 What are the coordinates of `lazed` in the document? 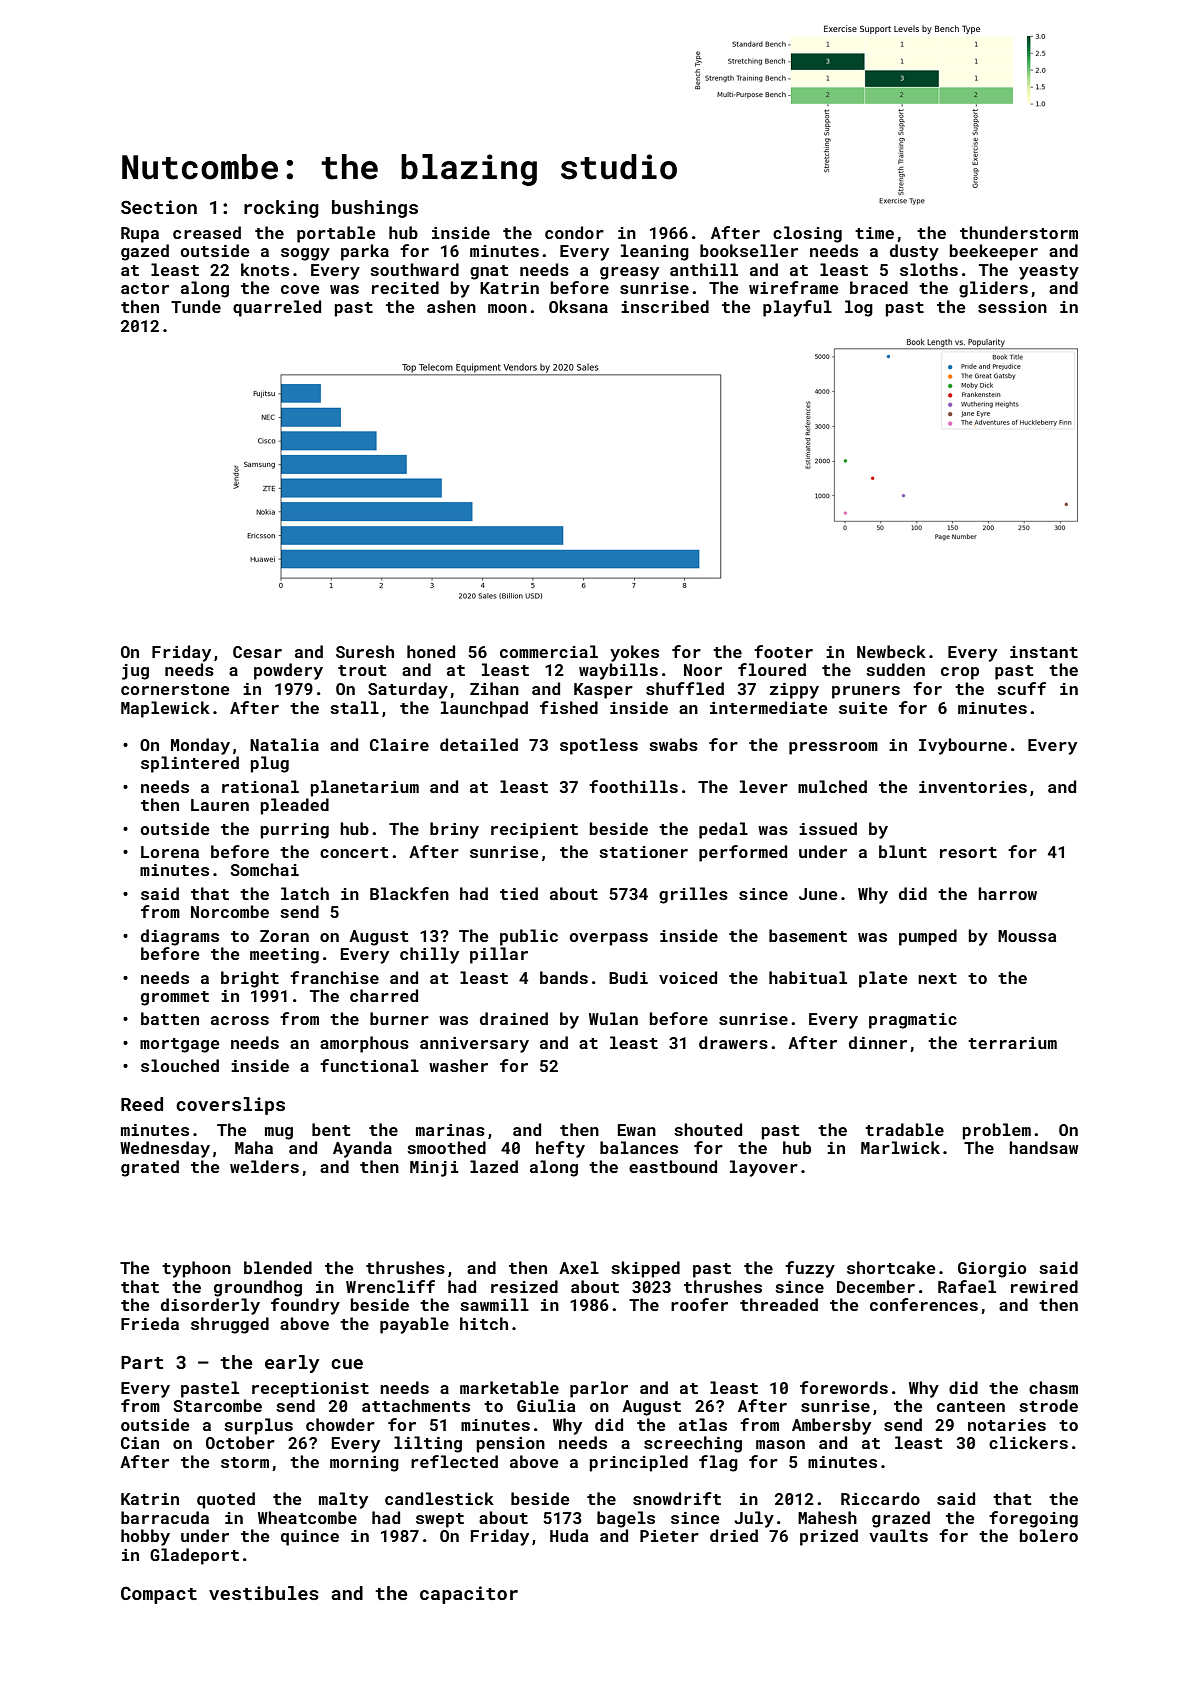 It's located at (494, 1166).
